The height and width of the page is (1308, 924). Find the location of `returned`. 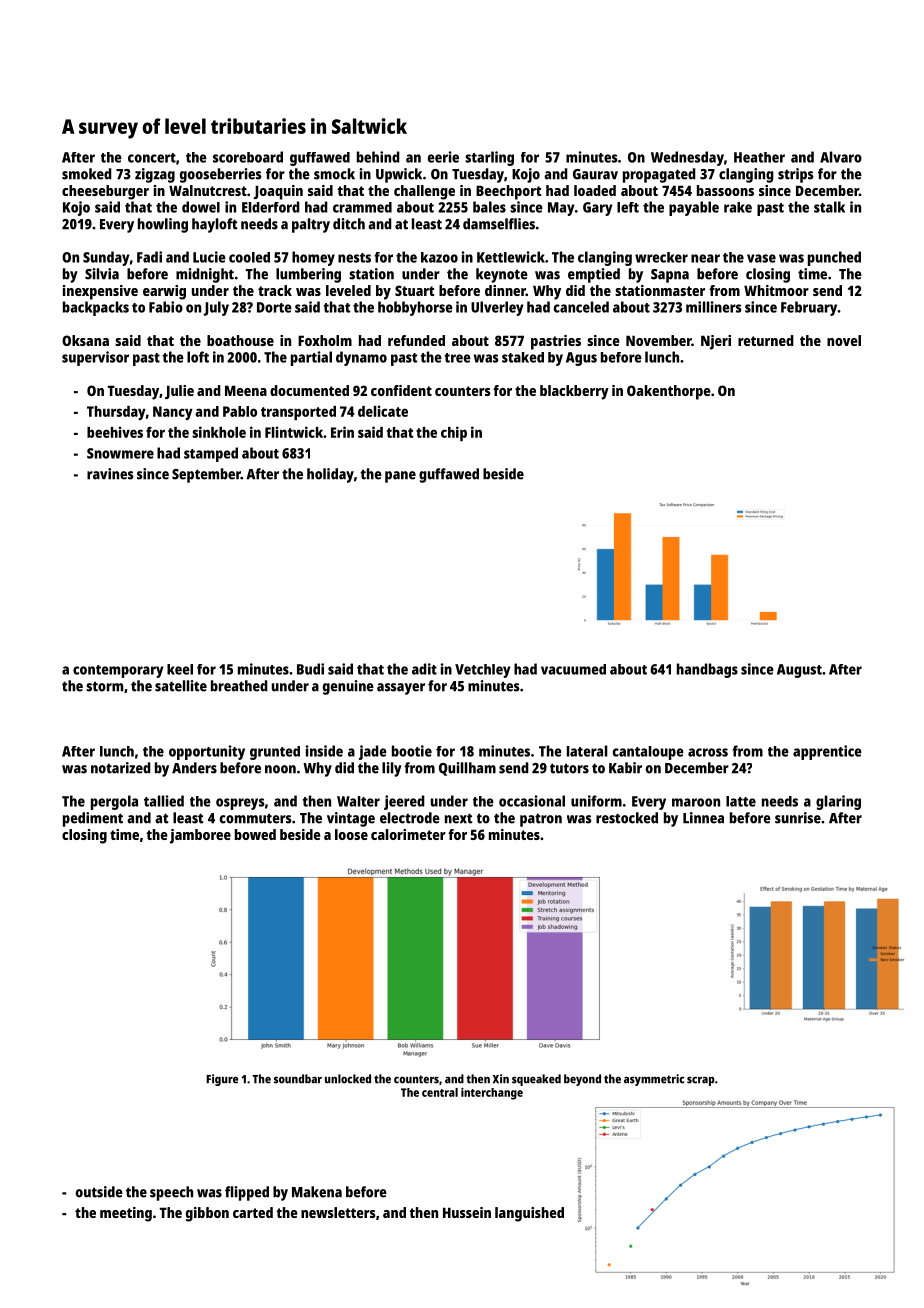

returned is located at coordinates (766, 340).
